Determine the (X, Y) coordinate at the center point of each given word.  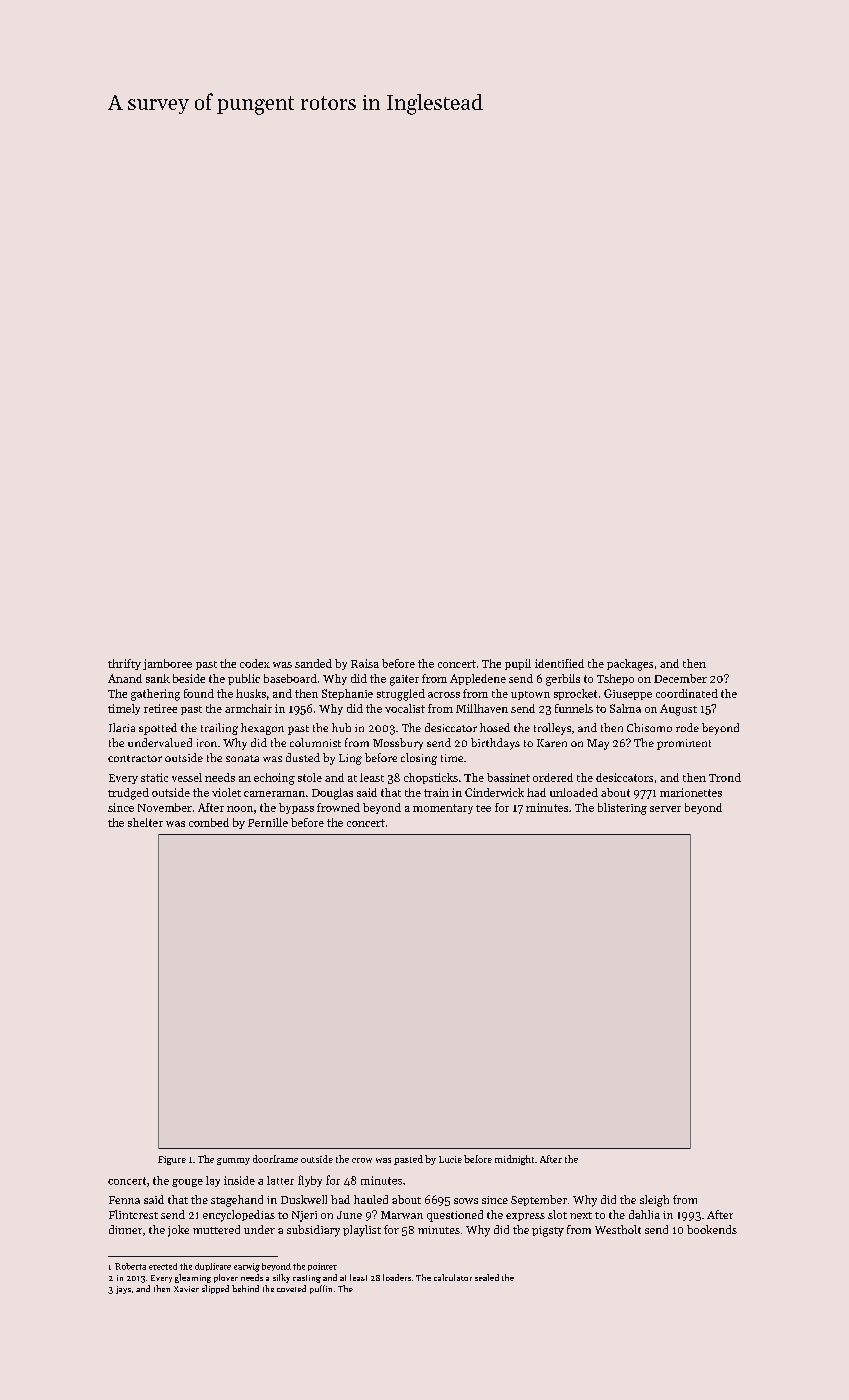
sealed (487, 1277)
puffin (321, 1289)
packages (630, 665)
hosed (495, 727)
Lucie (450, 1159)
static (154, 777)
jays (123, 1290)
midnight (514, 1160)
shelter (145, 822)
